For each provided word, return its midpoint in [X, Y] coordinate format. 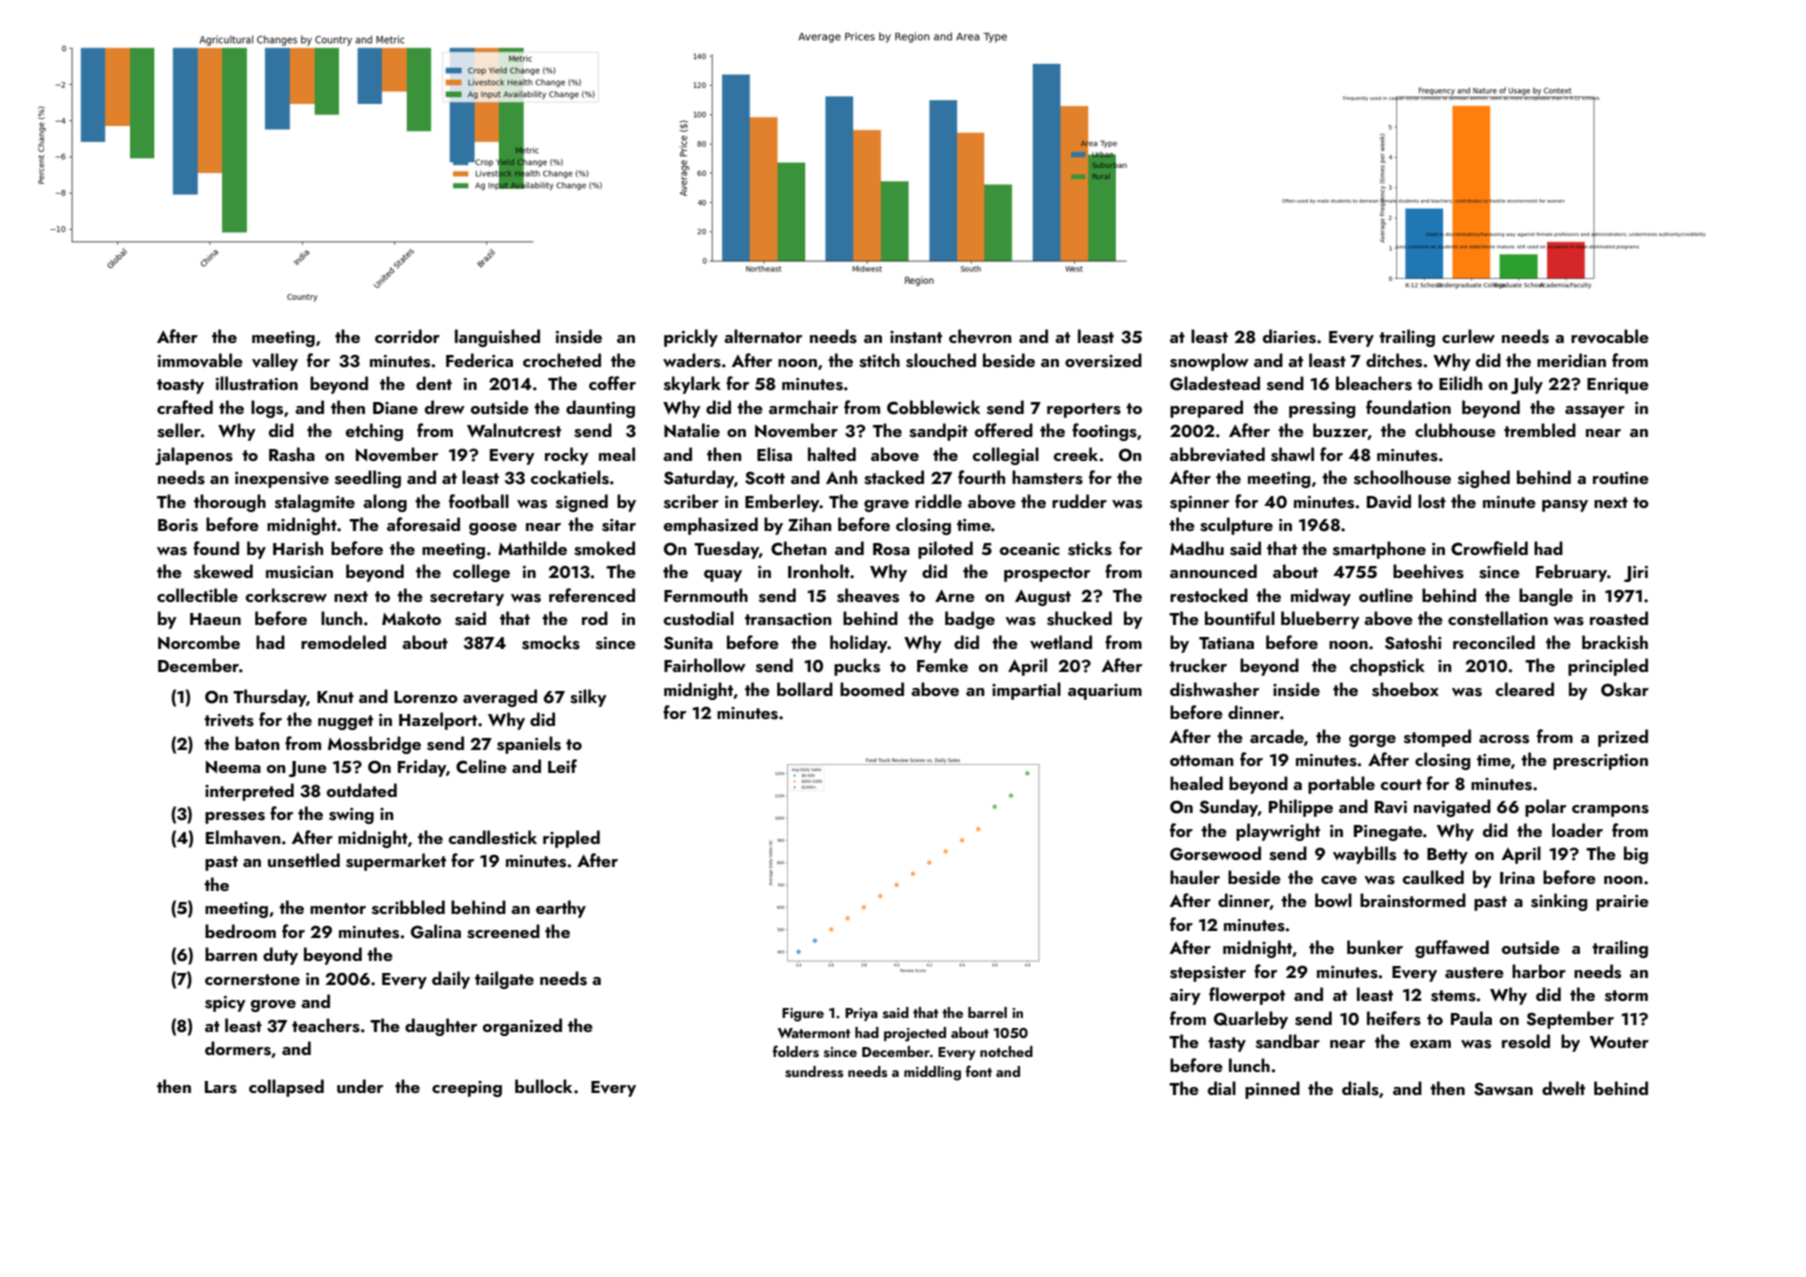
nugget [345, 722]
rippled [571, 839]
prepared [1206, 409]
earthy [561, 909]
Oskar [1625, 689]
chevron [980, 336]
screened [503, 931]
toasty [180, 386]
